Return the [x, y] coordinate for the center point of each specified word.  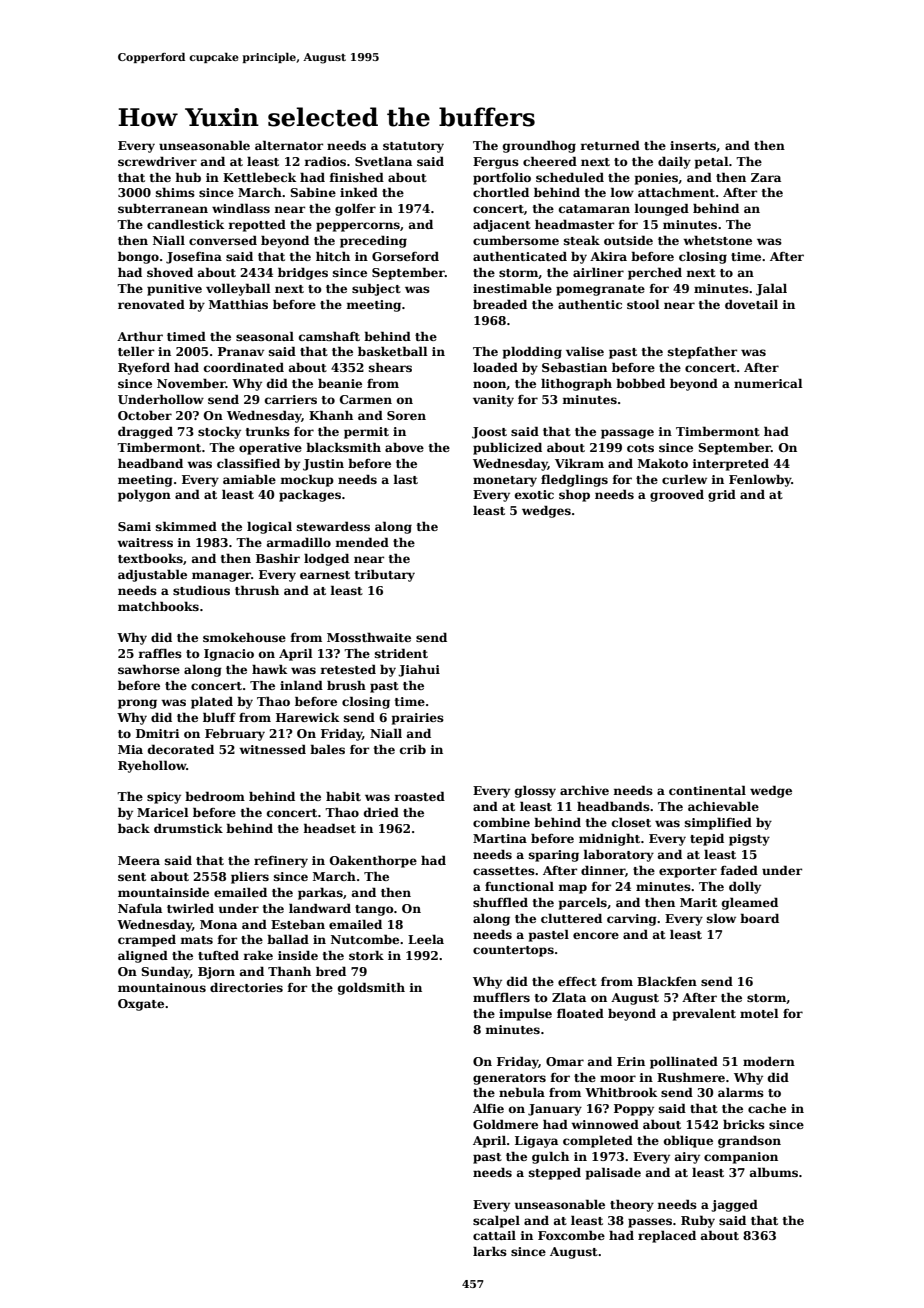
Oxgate [141, 1005]
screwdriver [157, 161]
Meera [139, 860]
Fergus [496, 163]
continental [707, 790]
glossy [535, 791]
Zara [766, 177]
